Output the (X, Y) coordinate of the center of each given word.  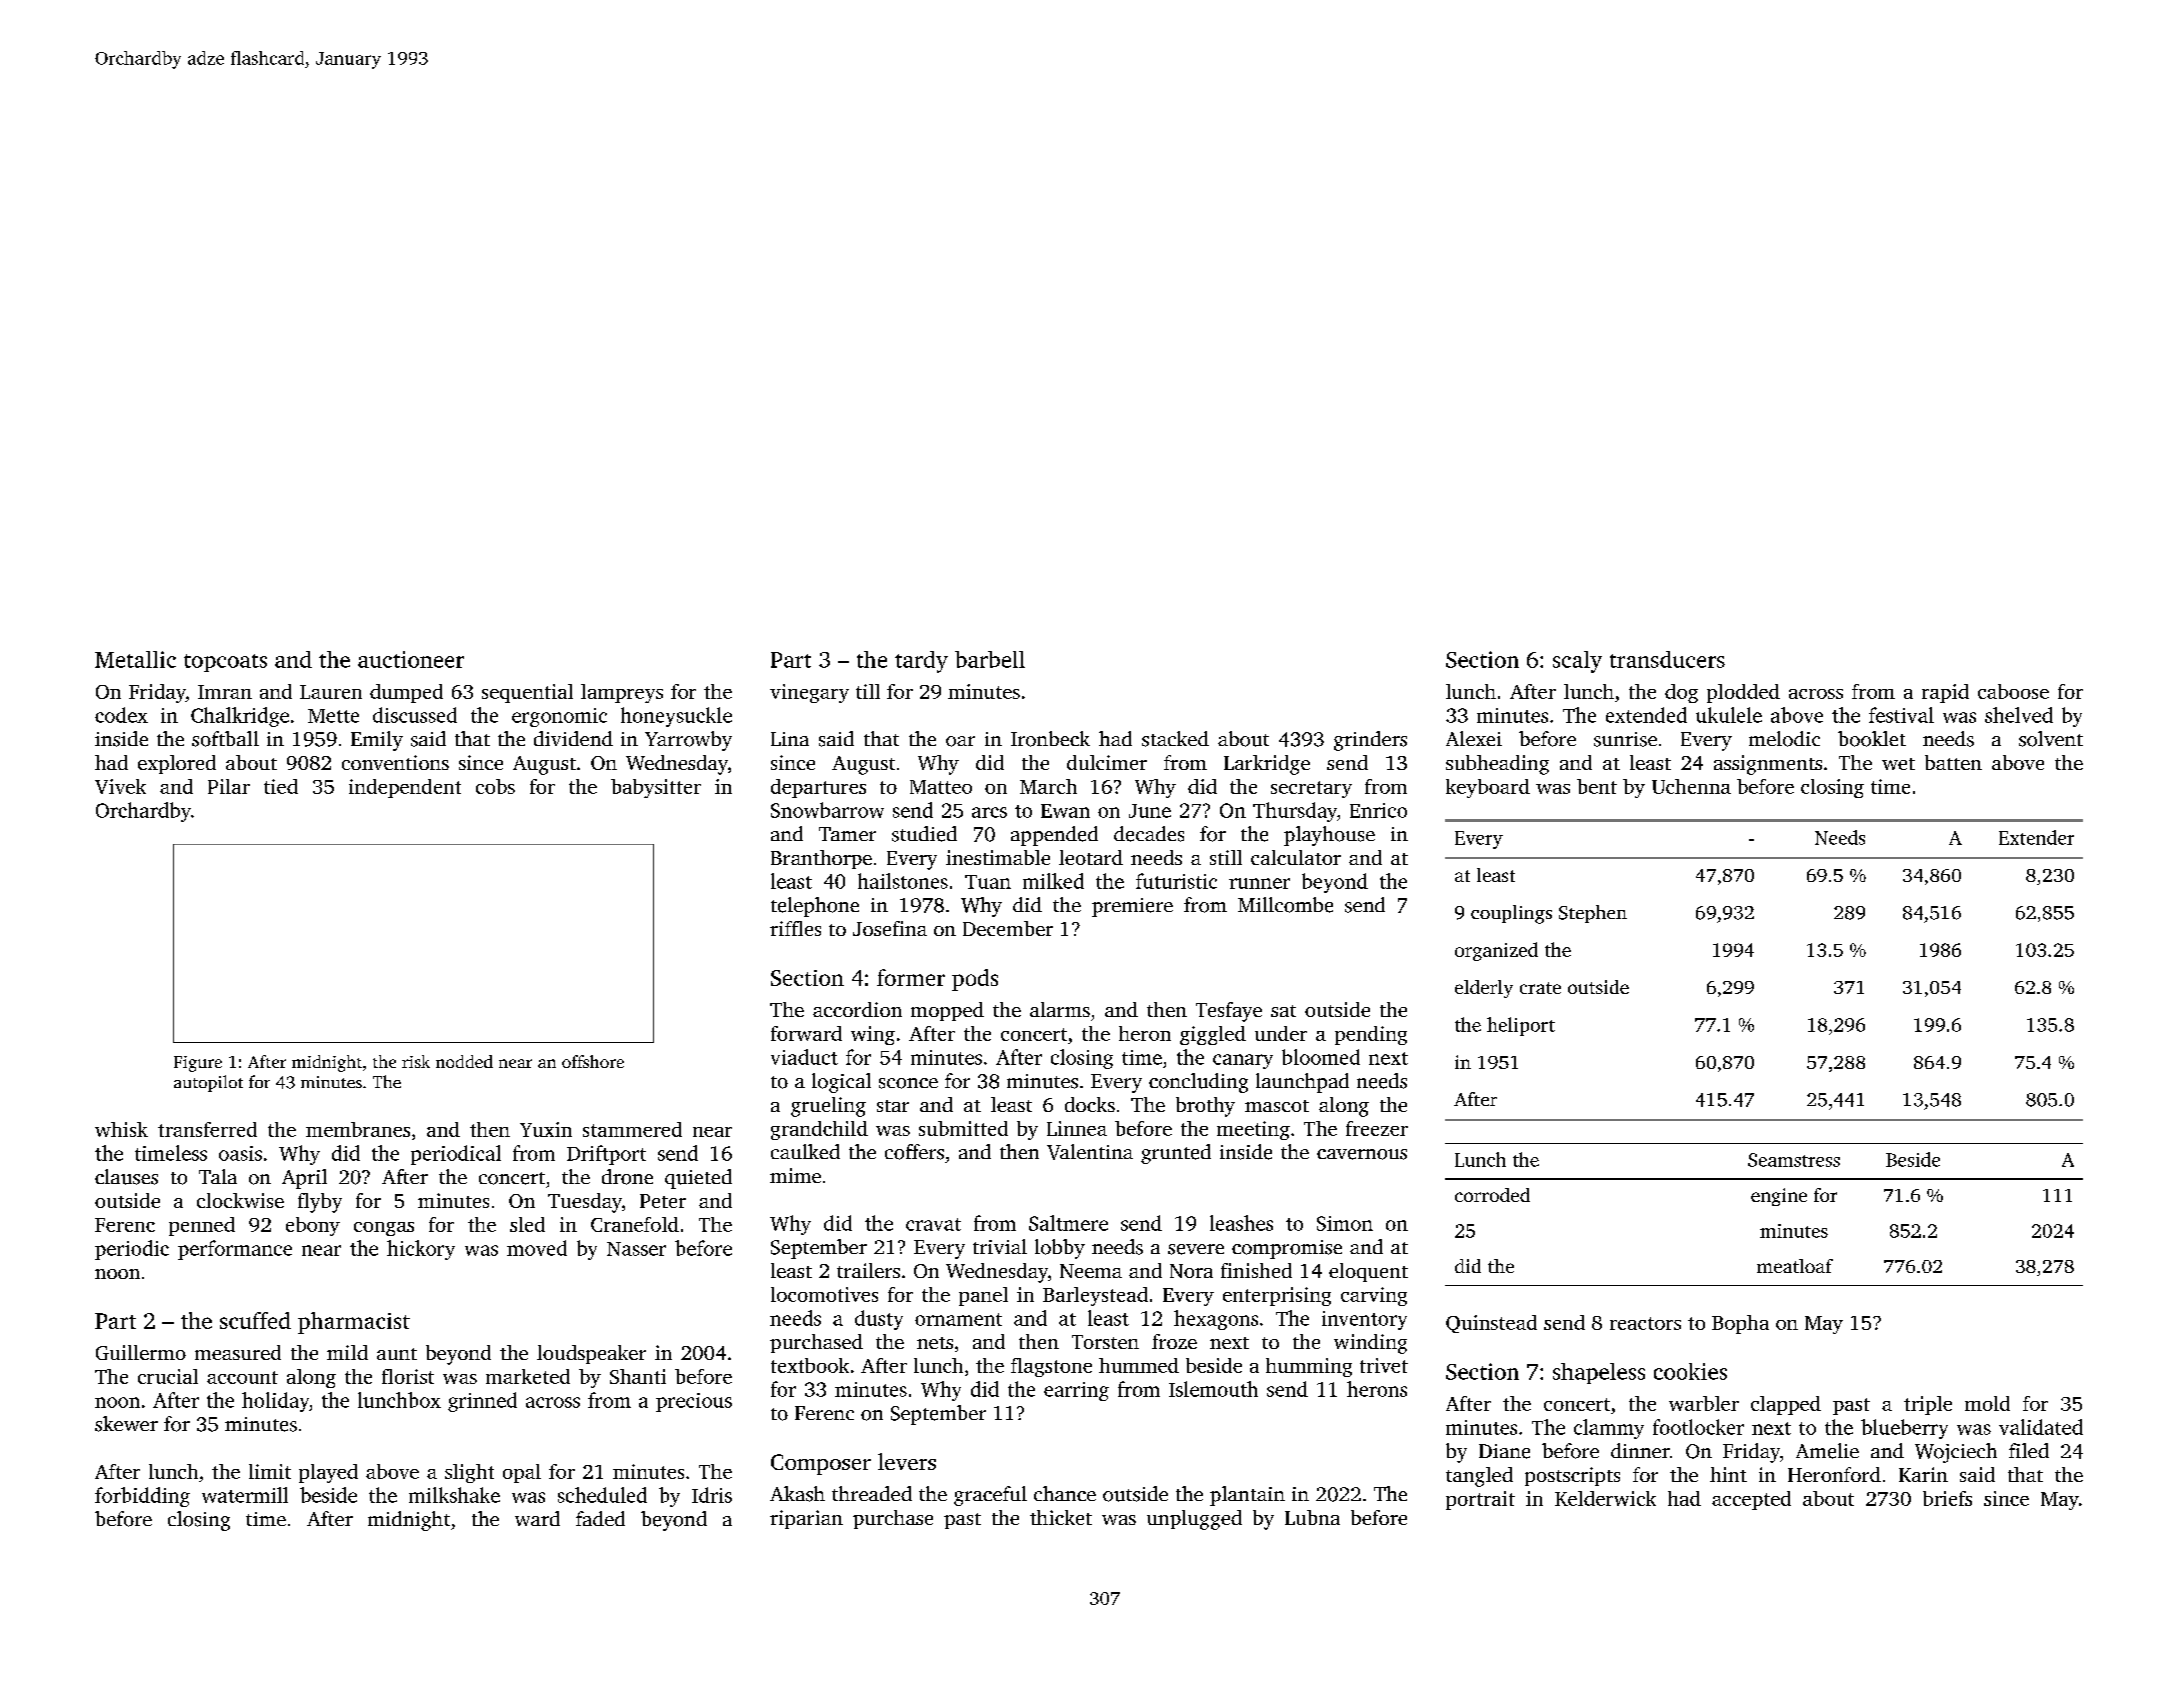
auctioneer (411, 659)
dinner (1640, 1450)
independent (405, 788)
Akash (797, 1494)
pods (975, 980)
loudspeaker (591, 1354)
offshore (593, 1061)
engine (1779, 1197)
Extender (2036, 837)
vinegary (809, 693)
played (328, 1473)
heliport (1521, 1026)
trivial (1000, 1246)
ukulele (1729, 715)
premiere (1132, 907)
